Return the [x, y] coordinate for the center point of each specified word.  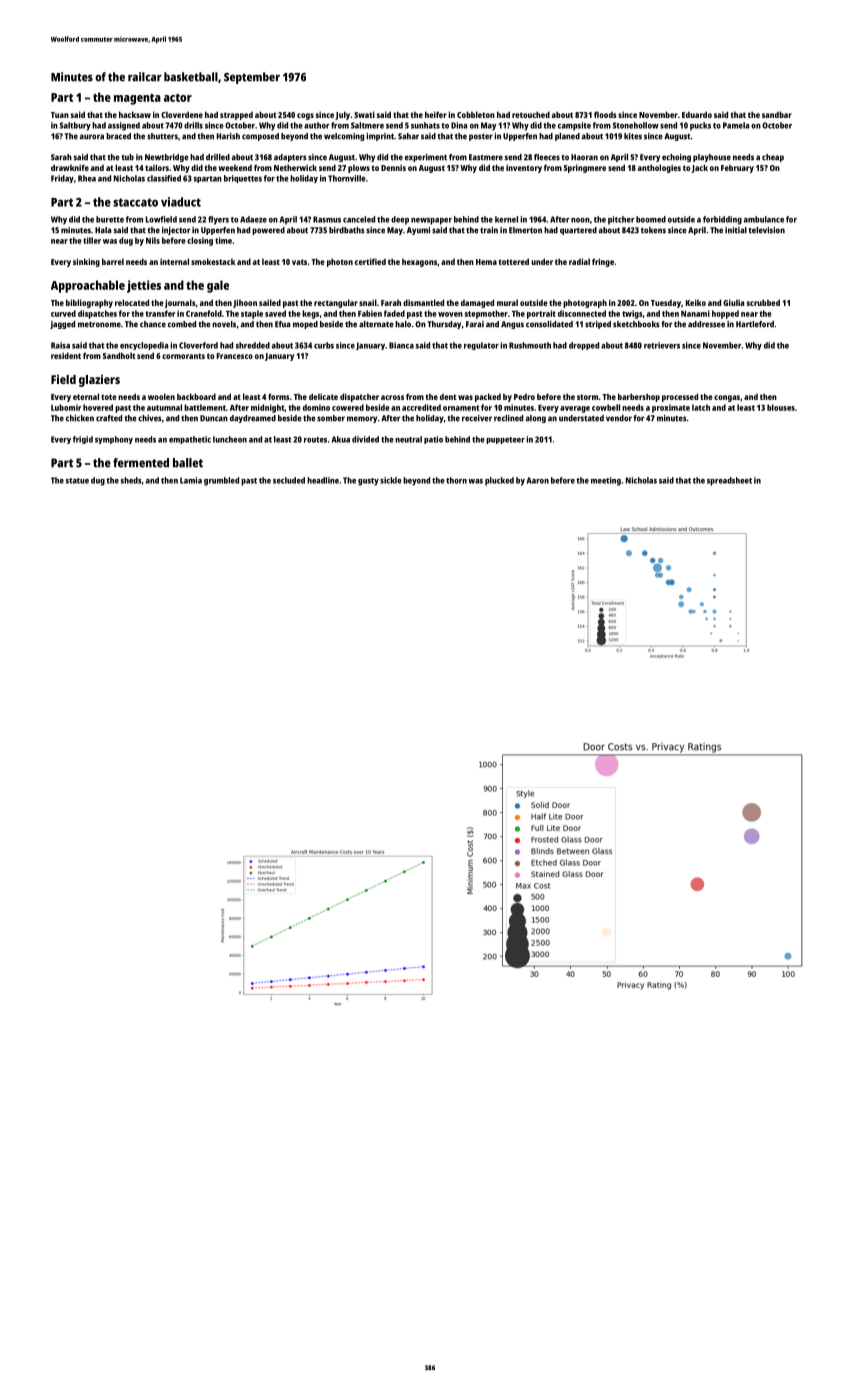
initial [736, 230]
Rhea [87, 178]
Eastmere [486, 157]
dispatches [97, 314]
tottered [514, 261]
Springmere [585, 168]
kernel [506, 219]
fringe [603, 262]
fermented [141, 463]
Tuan [60, 115]
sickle [391, 480]
